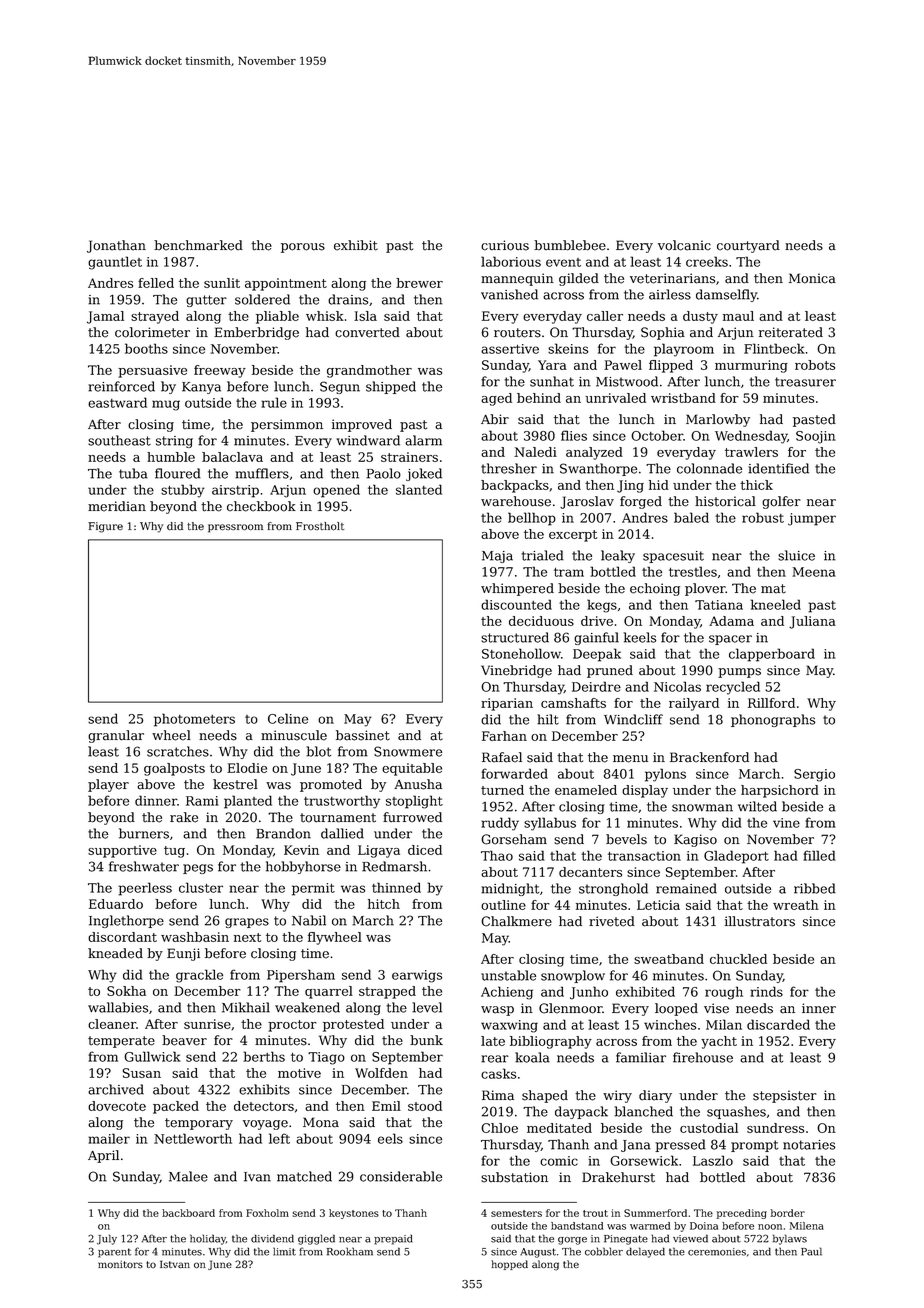 This screenshot has width=924, height=1308. Describe the element at coordinates (120, 1264) in the screenshot. I see `monitors` at that location.
